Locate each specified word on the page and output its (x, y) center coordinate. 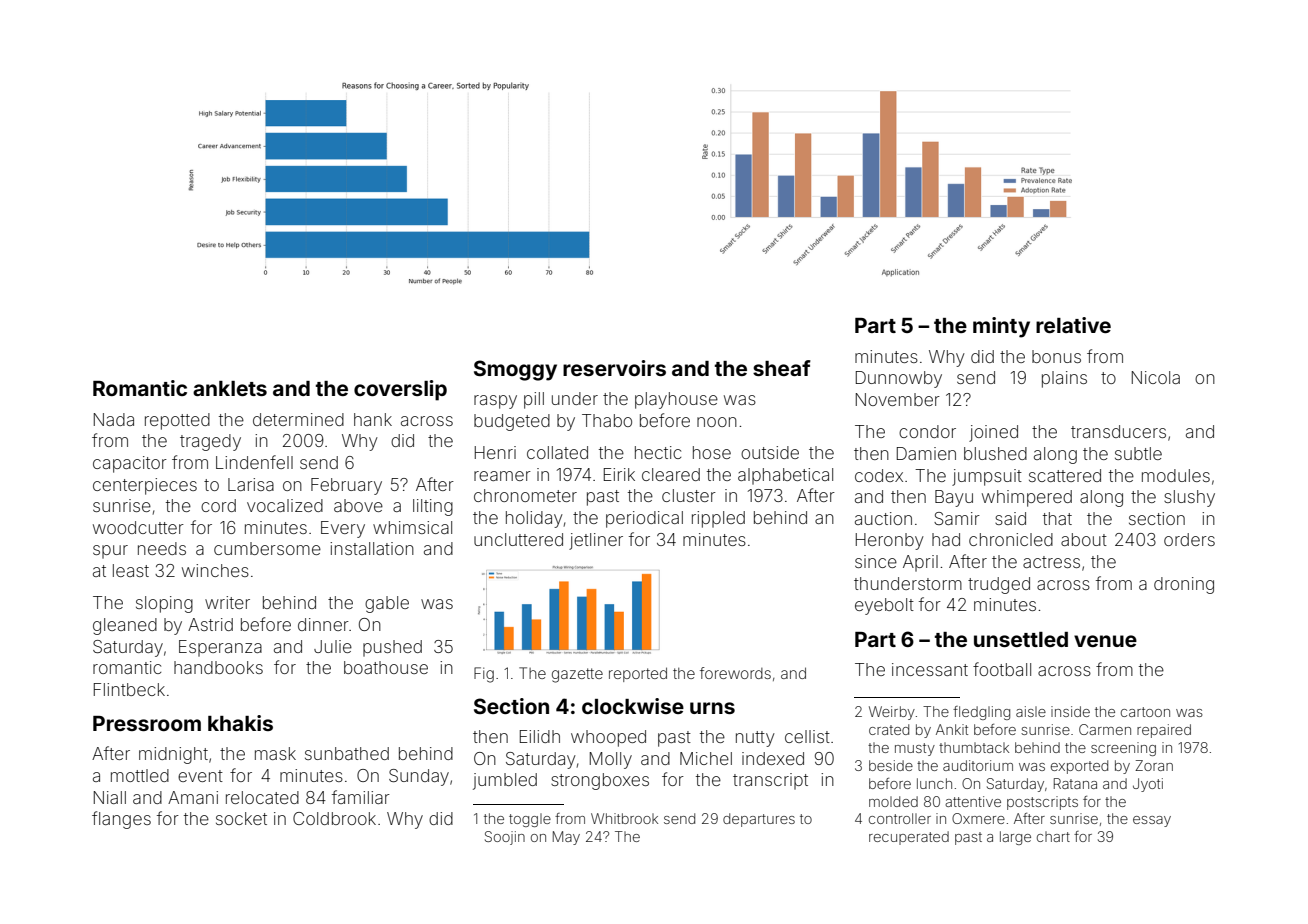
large (1015, 838)
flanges (121, 820)
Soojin (505, 838)
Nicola (1156, 377)
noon (717, 422)
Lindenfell (254, 462)
